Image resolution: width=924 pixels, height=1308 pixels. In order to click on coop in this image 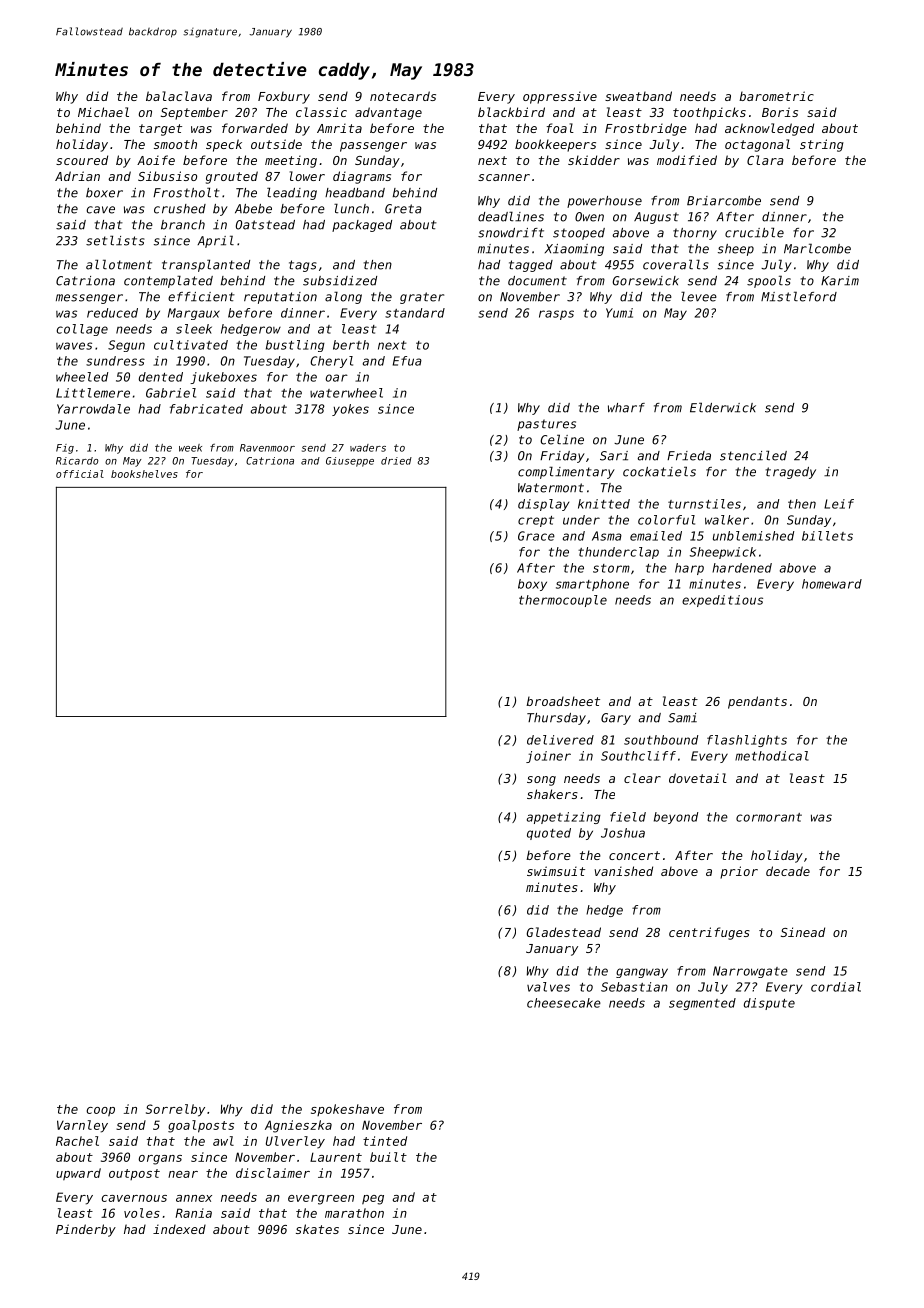, I will do `click(100, 1111)`.
